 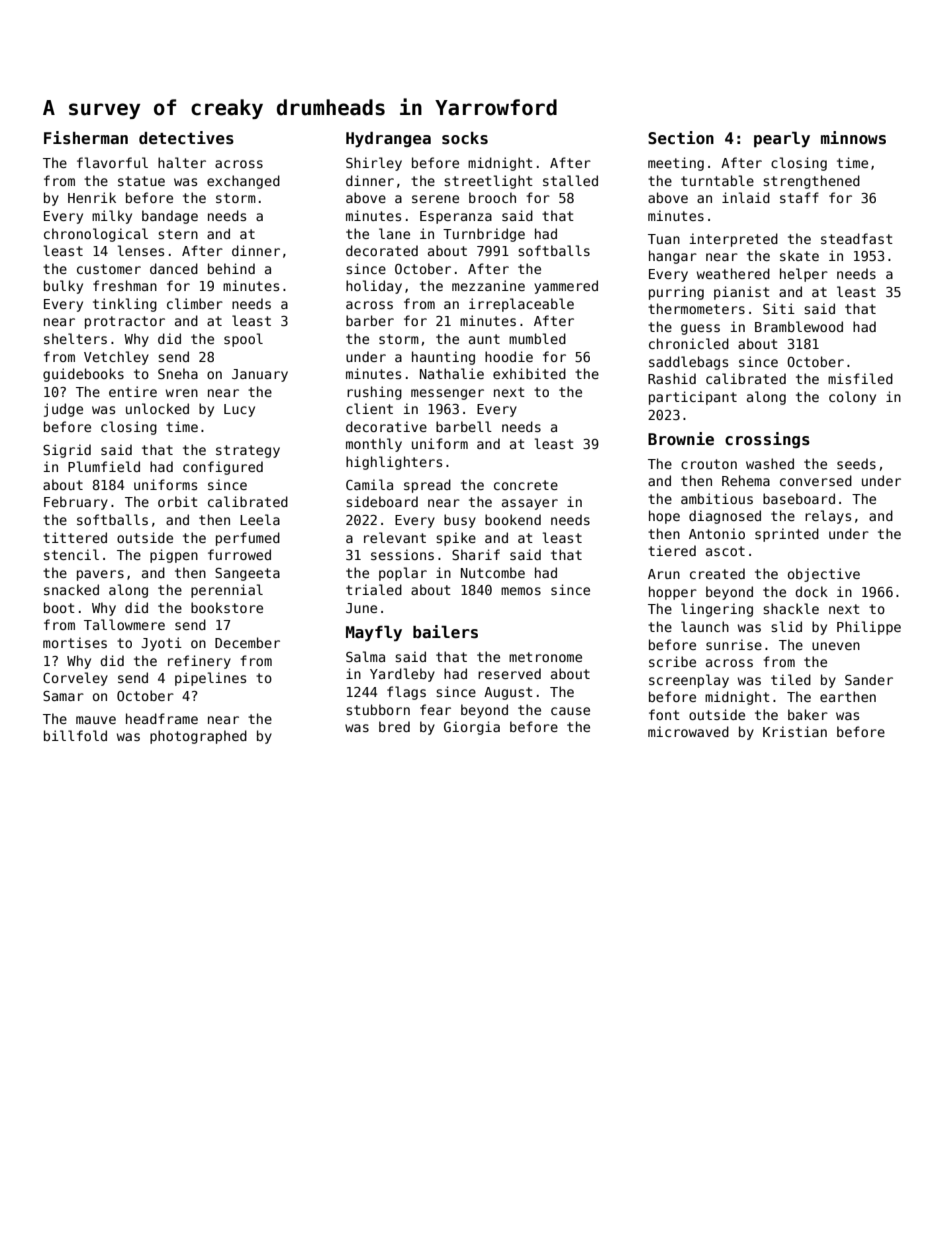 What do you see at coordinates (76, 503) in the page?
I see `February` at bounding box center [76, 503].
